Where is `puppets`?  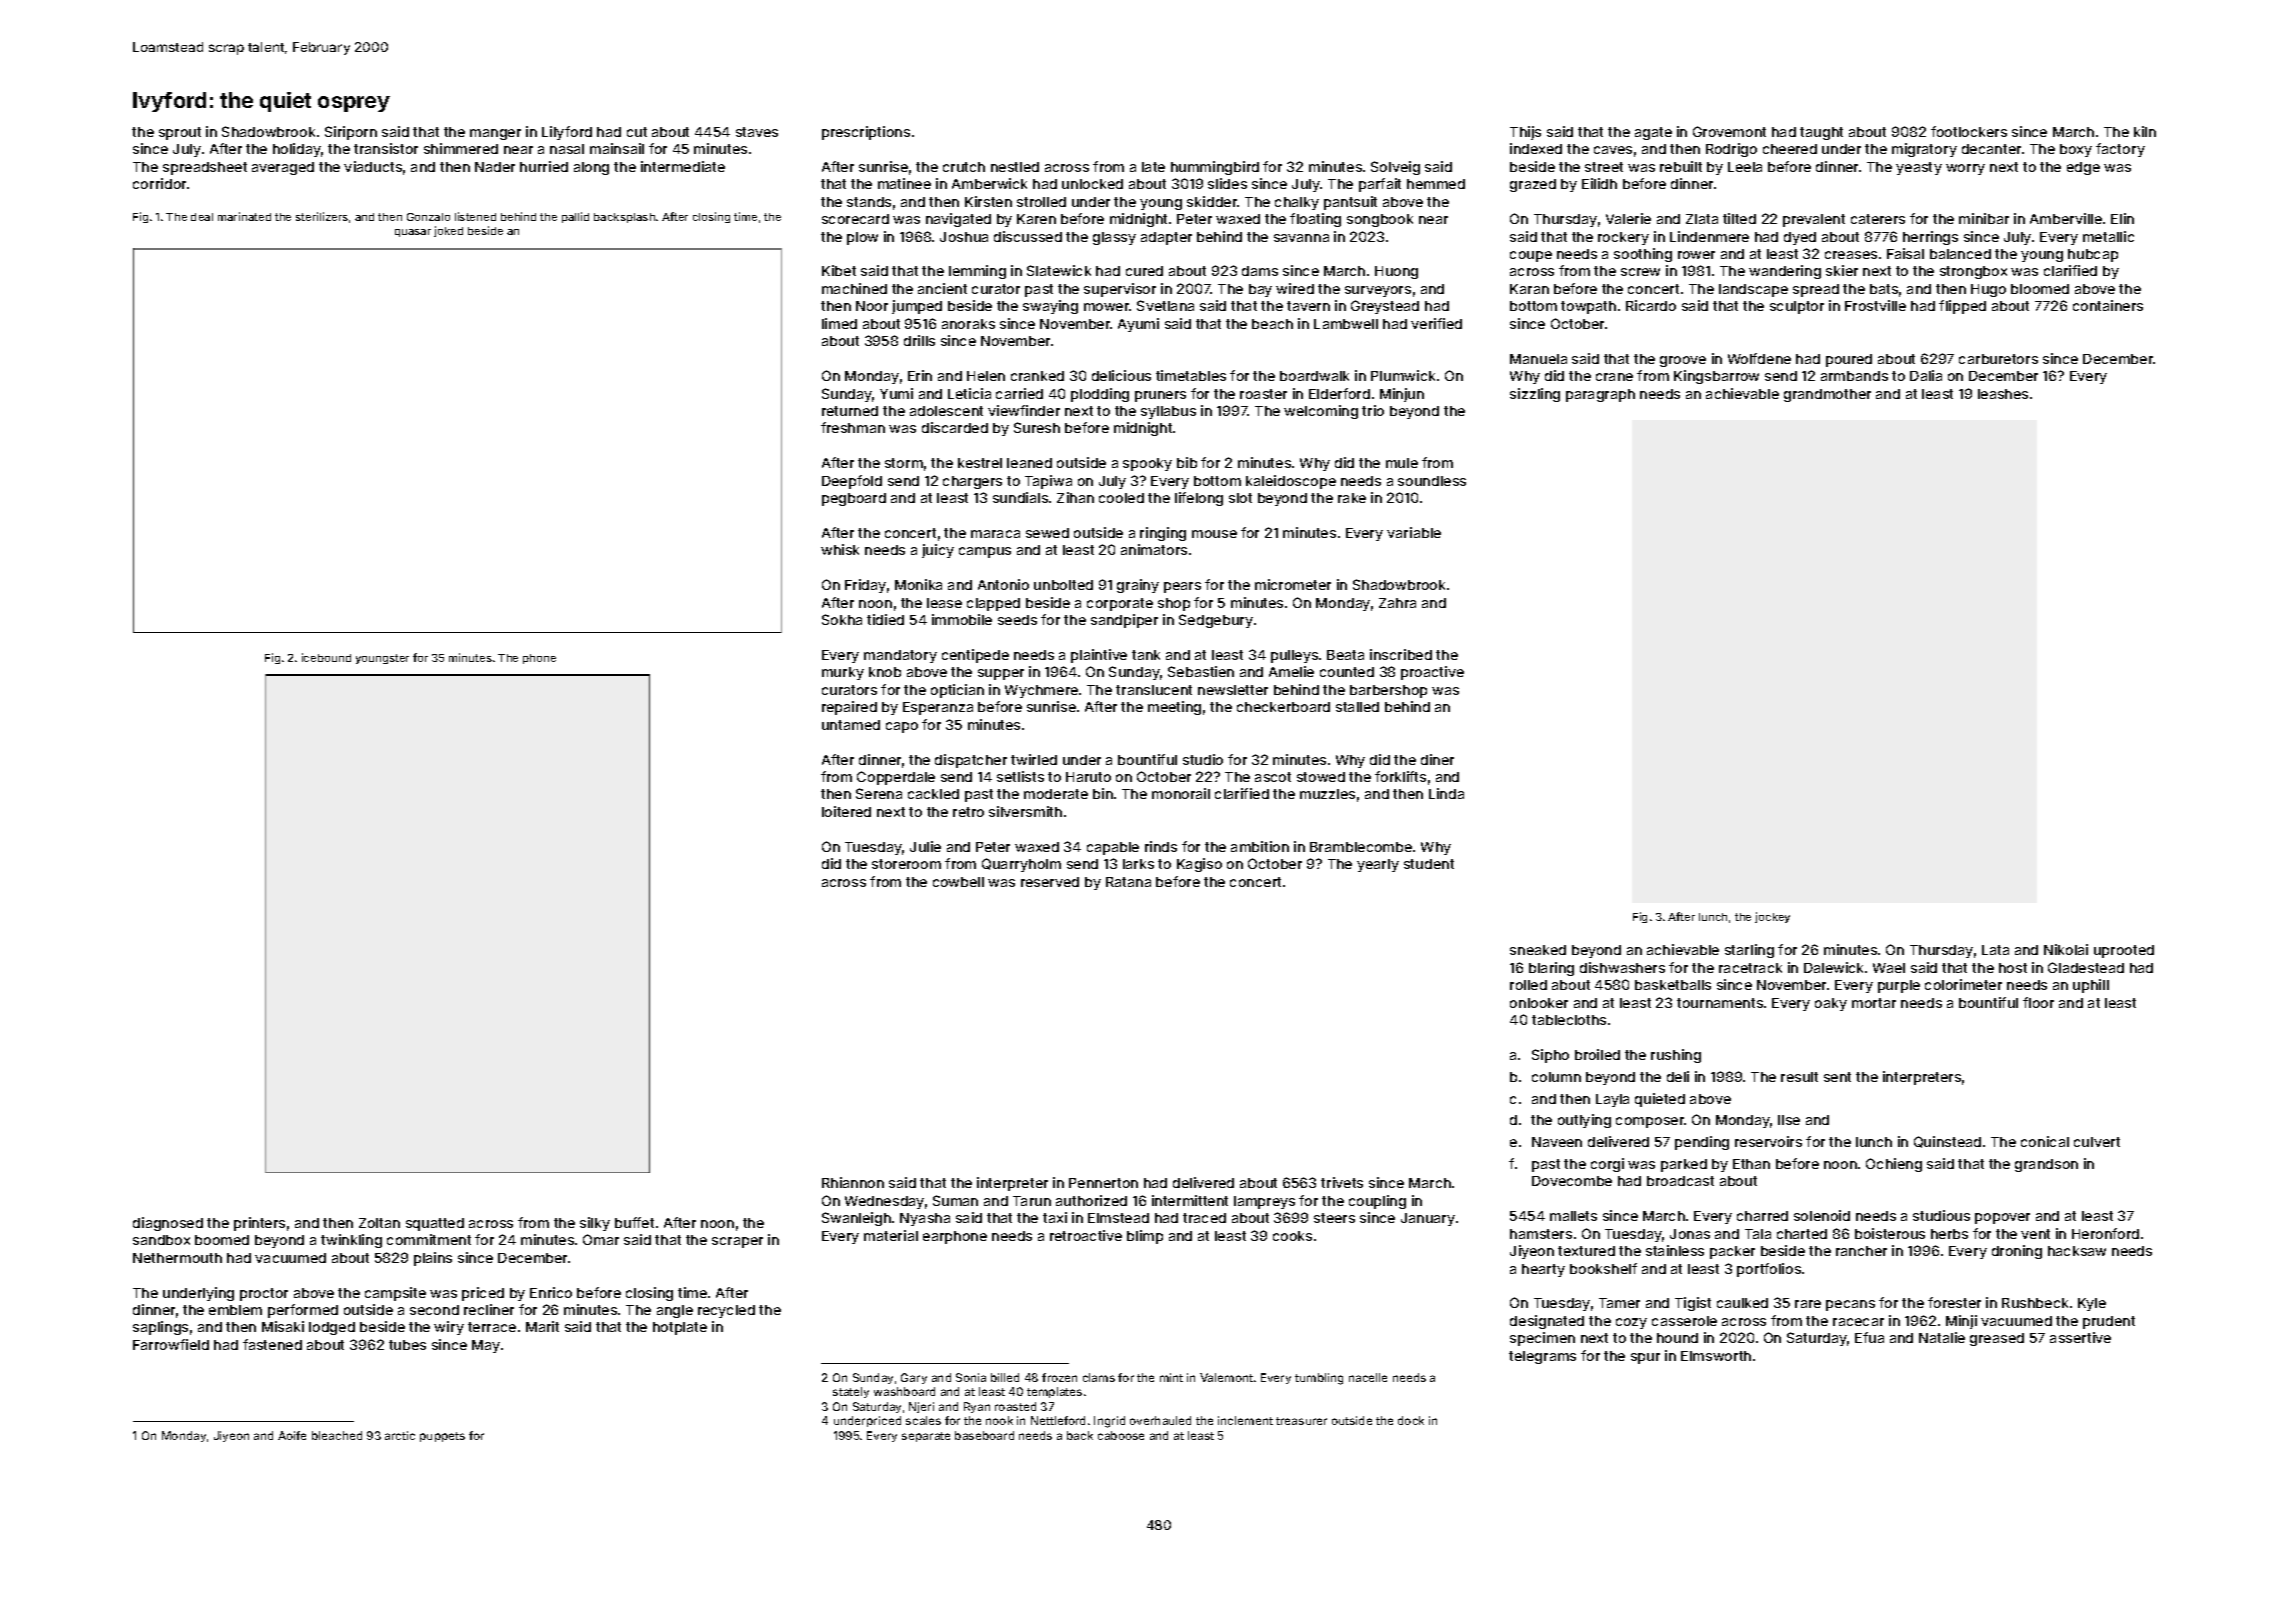 puppets is located at coordinates (442, 1437).
